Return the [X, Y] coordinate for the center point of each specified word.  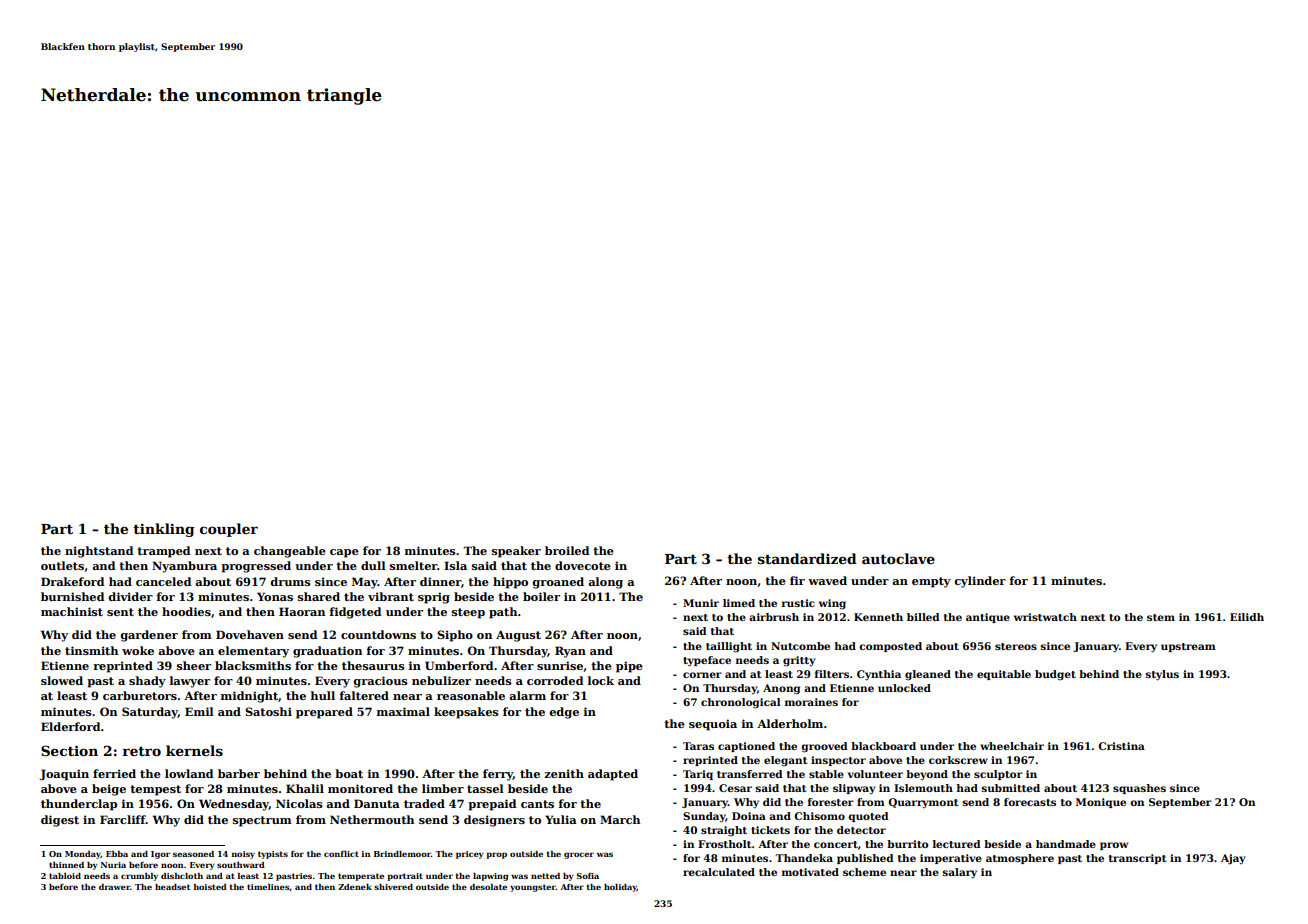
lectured [956, 844]
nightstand [99, 552]
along [605, 583]
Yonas [275, 596]
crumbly [139, 877]
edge [564, 713]
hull [323, 695]
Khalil [305, 788]
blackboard [883, 746]
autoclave [898, 558]
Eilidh [1247, 617]
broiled [567, 550]
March [620, 819]
